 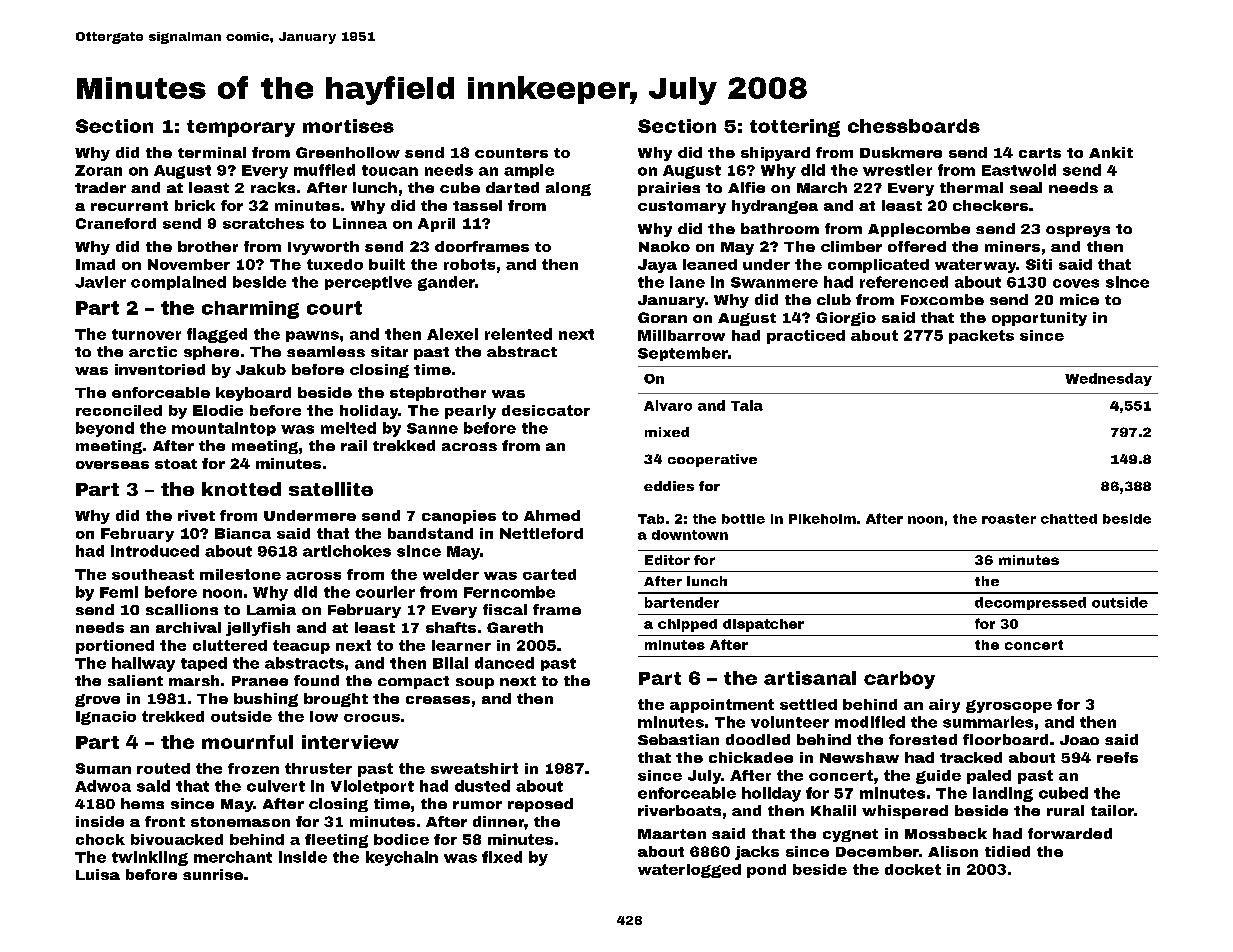 What do you see at coordinates (347, 551) in the screenshot?
I see `artichokes` at bounding box center [347, 551].
